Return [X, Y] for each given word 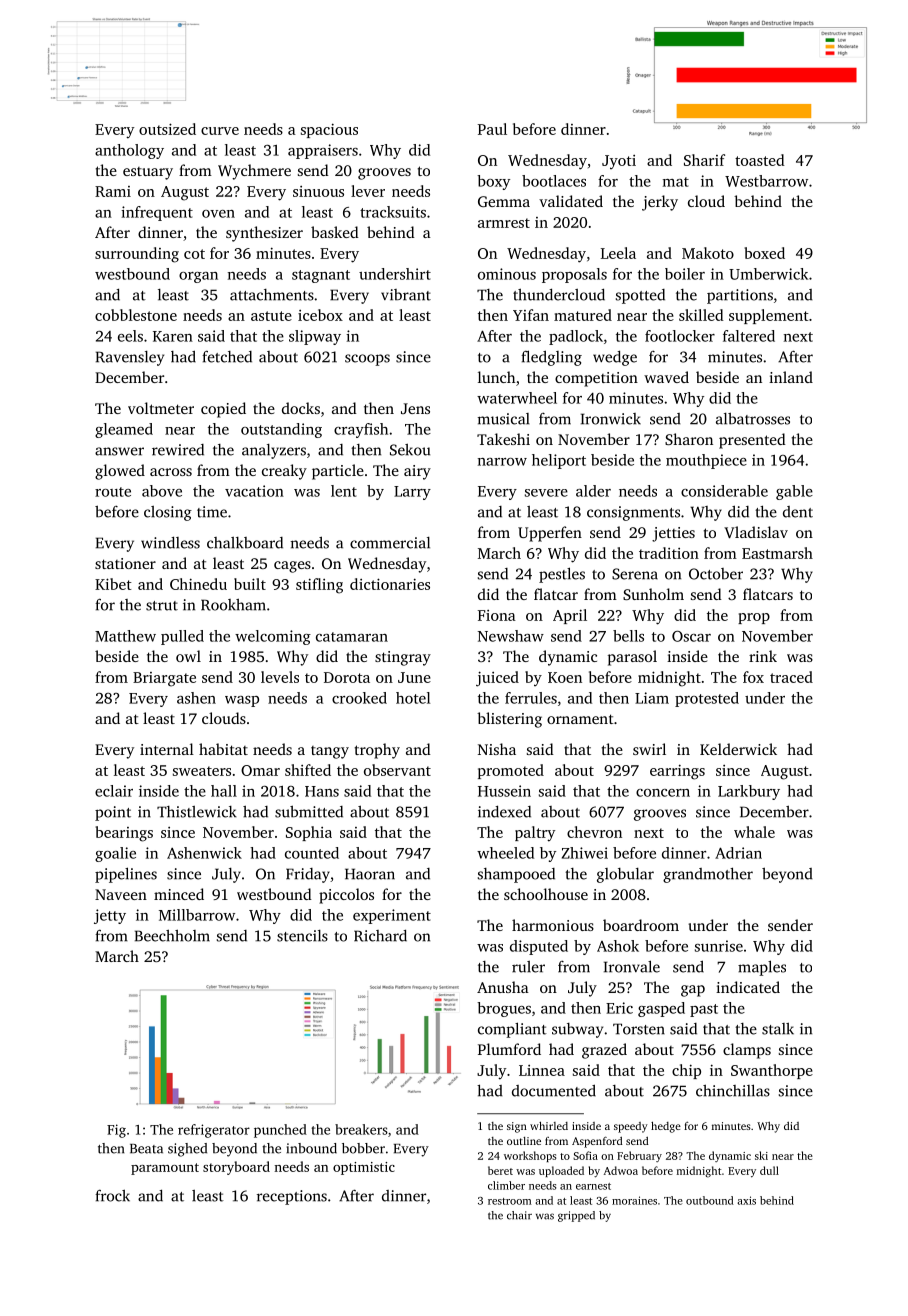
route [113, 492]
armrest [504, 223]
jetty [110, 916]
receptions [292, 1197]
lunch [496, 377]
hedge [666, 1127]
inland [791, 377]
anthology [129, 151]
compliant [512, 1030]
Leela [618, 253]
